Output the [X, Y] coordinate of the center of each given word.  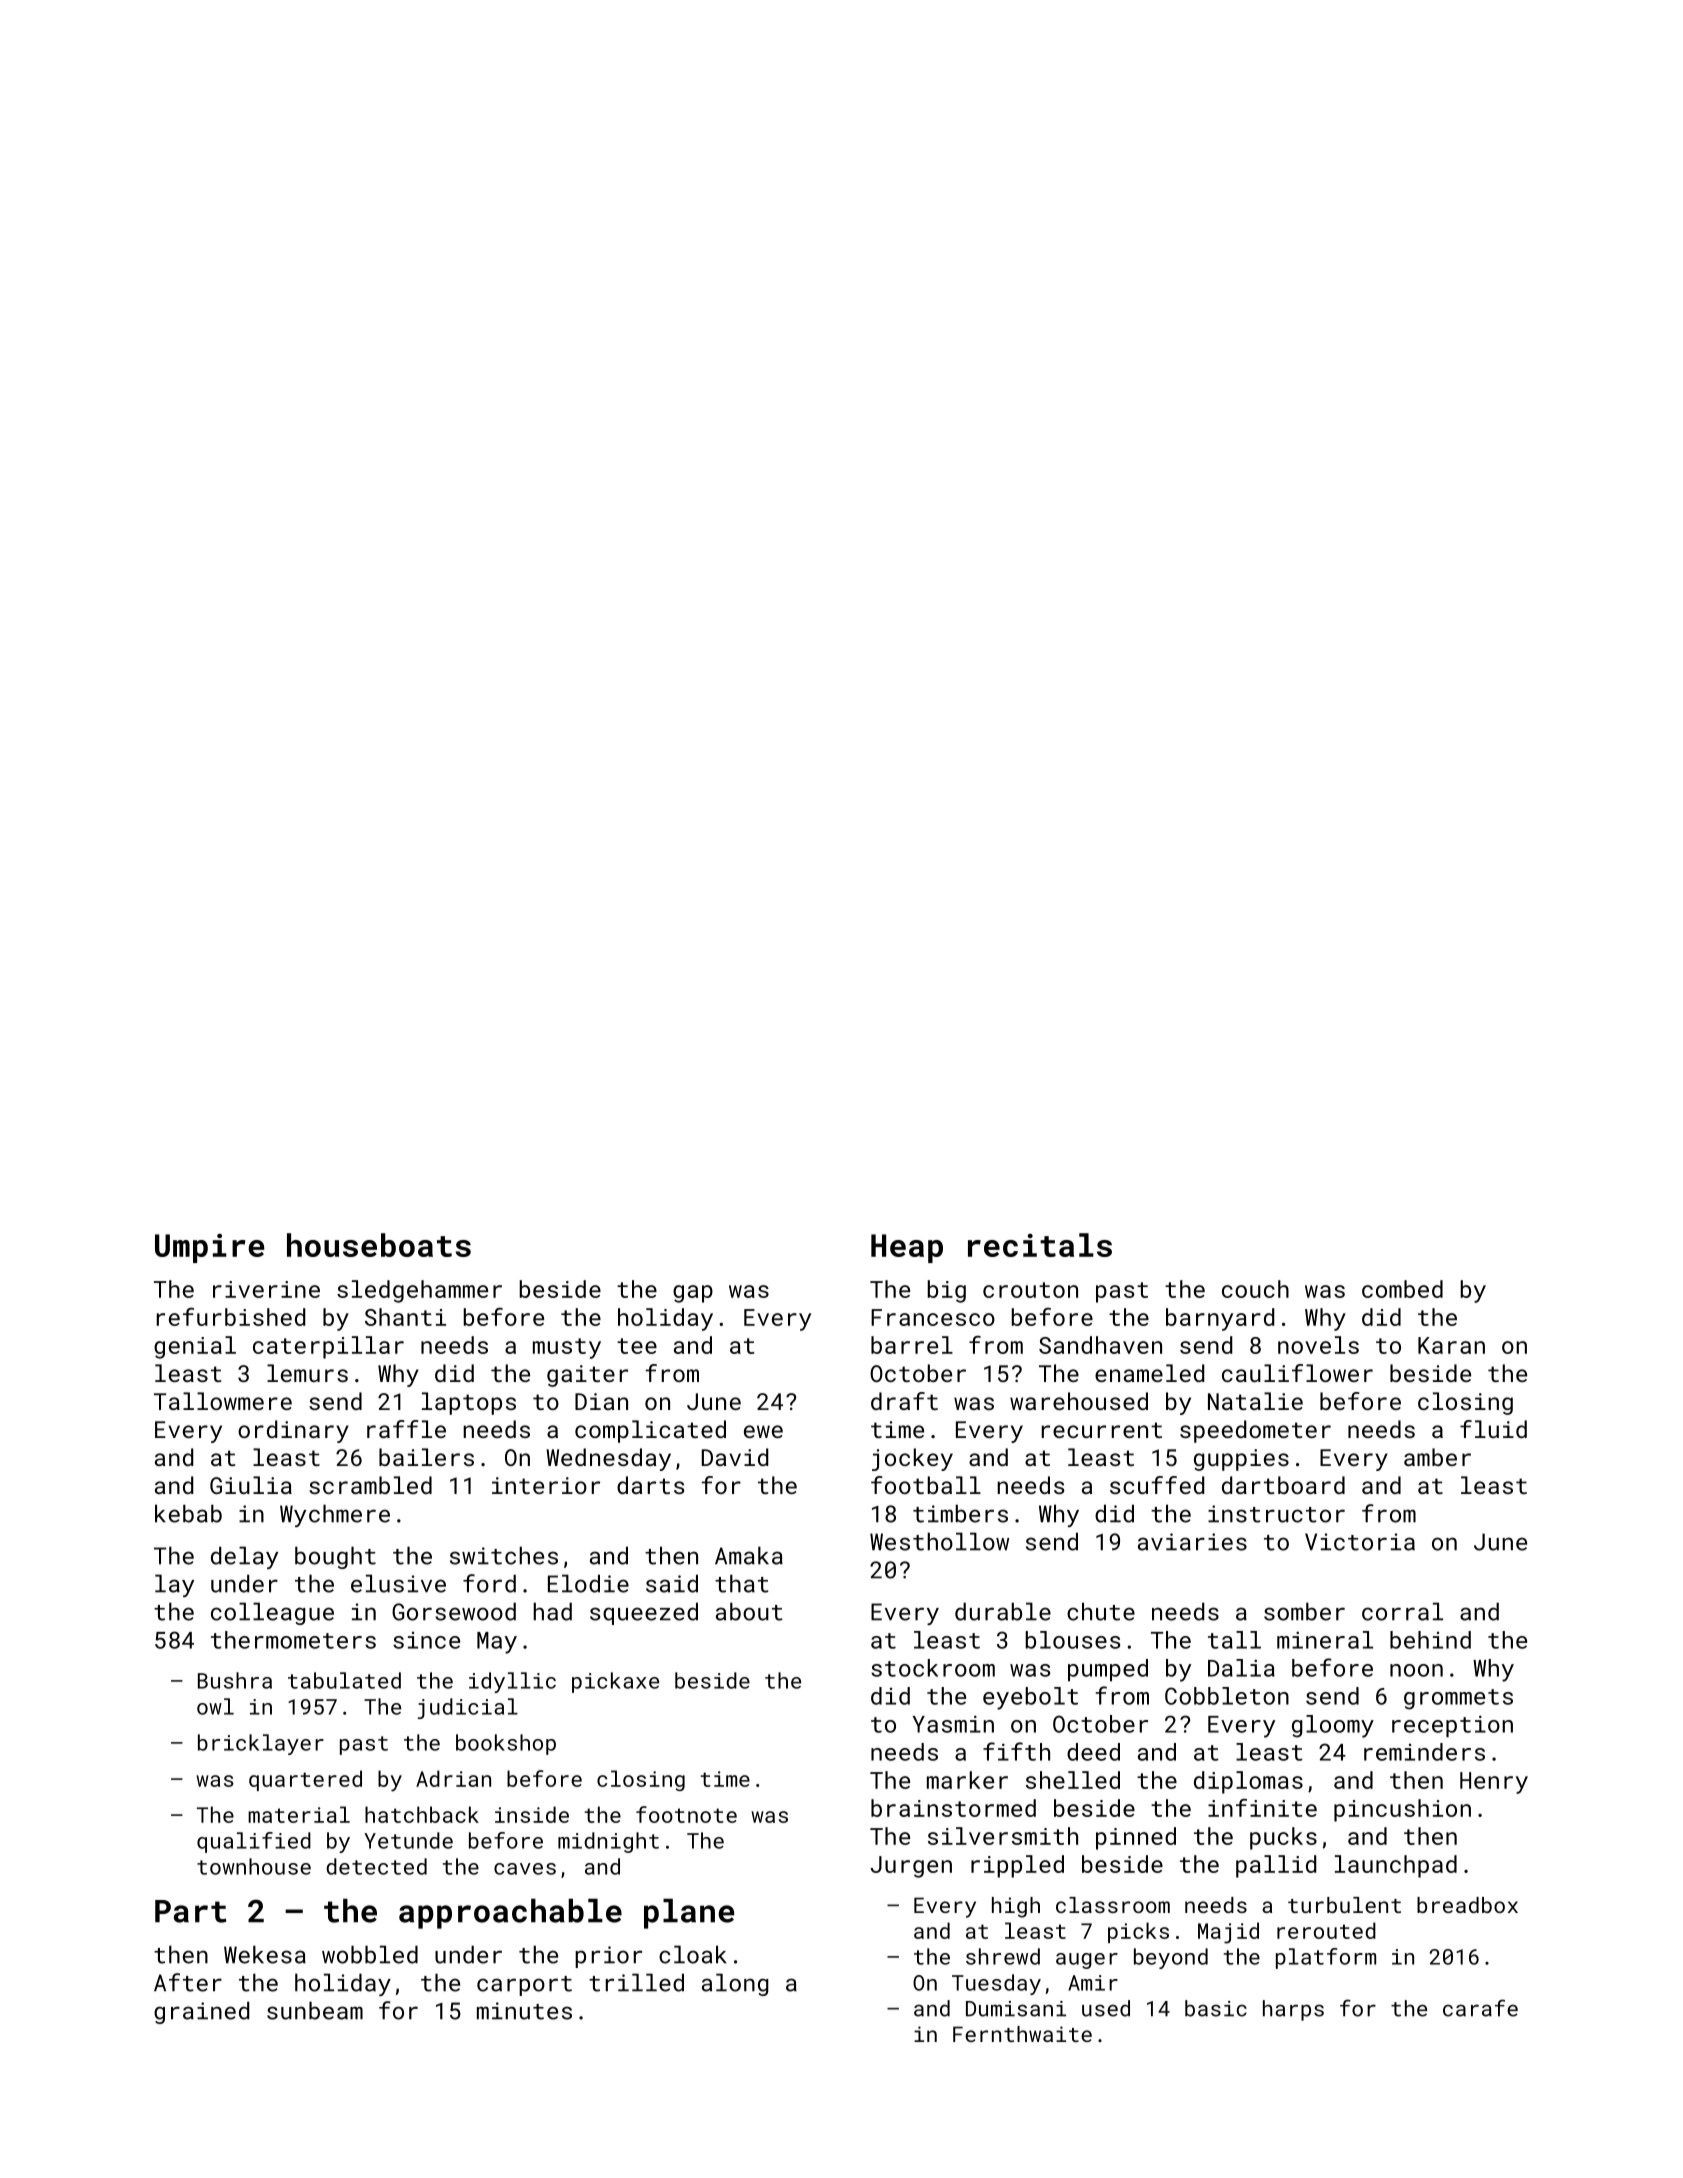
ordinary [293, 1431]
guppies [1241, 1460]
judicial [468, 1708]
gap [693, 1294]
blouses [1073, 1640]
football [926, 1485]
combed [1402, 1289]
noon [1416, 1670]
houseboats [379, 1245]
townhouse [254, 1866]
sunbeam [315, 2010]
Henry [1494, 1783]
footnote [686, 1814]
